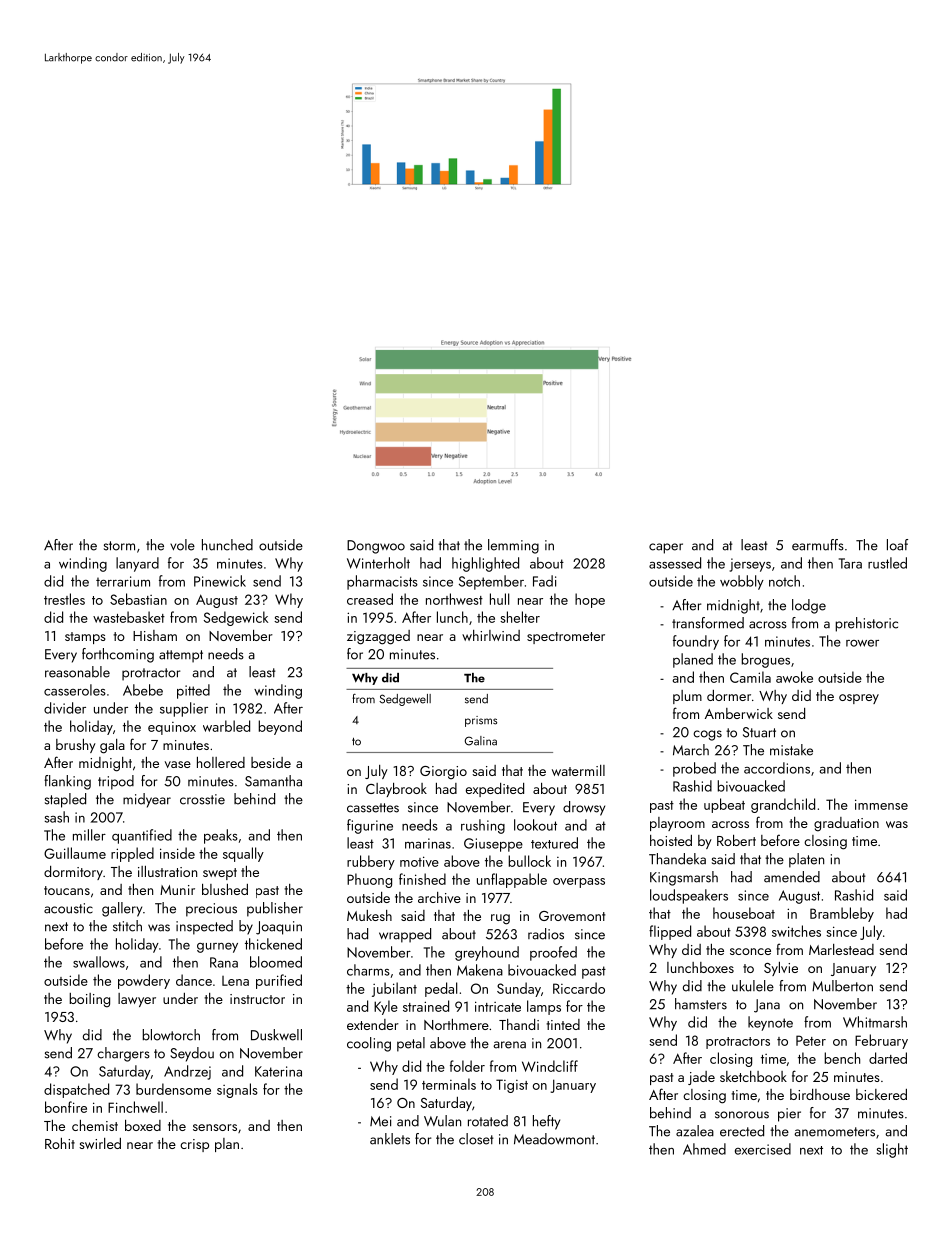  What do you see at coordinates (736, 840) in the page?
I see `Robert` at bounding box center [736, 840].
